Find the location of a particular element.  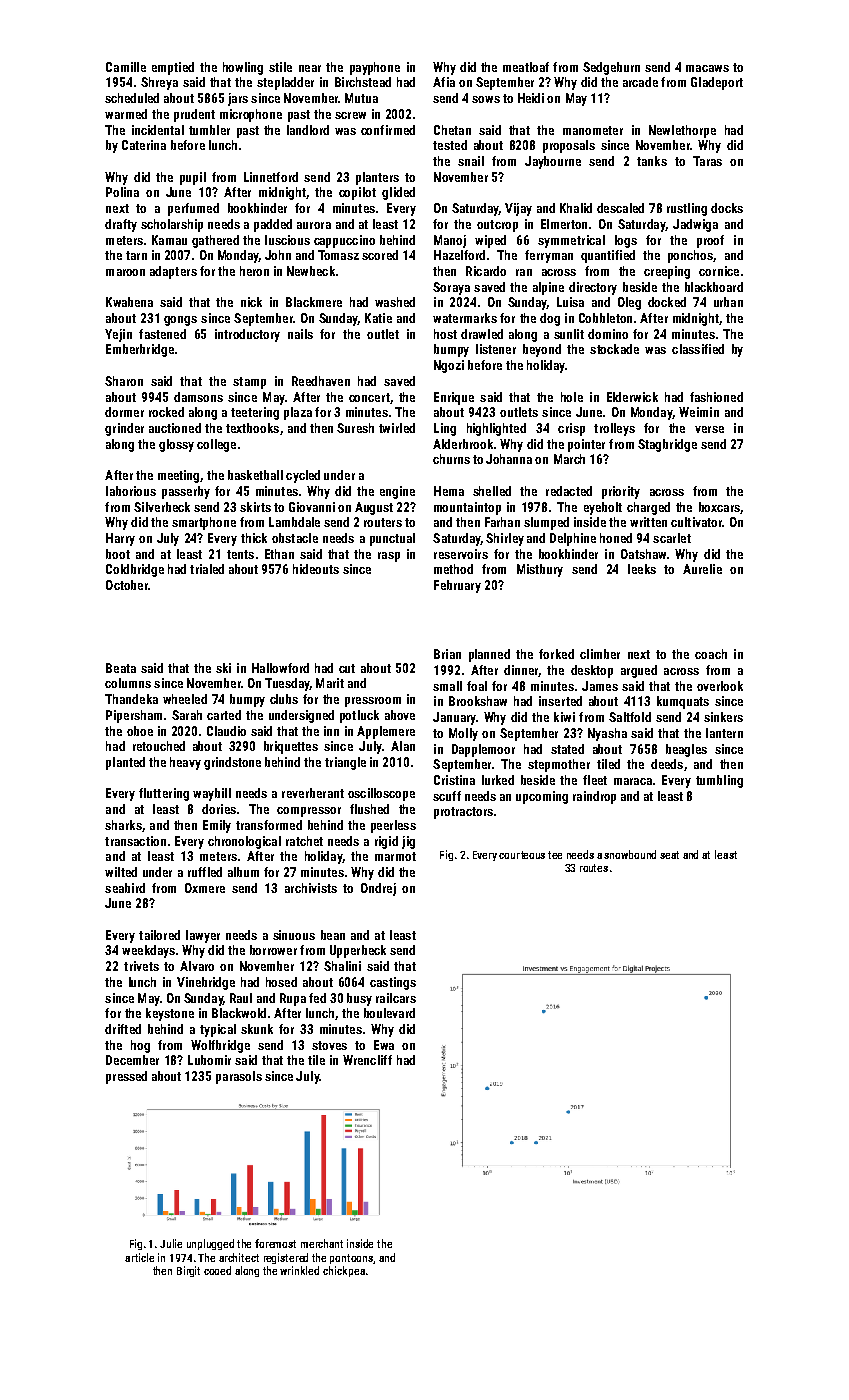

pressed is located at coordinates (126, 1077).
